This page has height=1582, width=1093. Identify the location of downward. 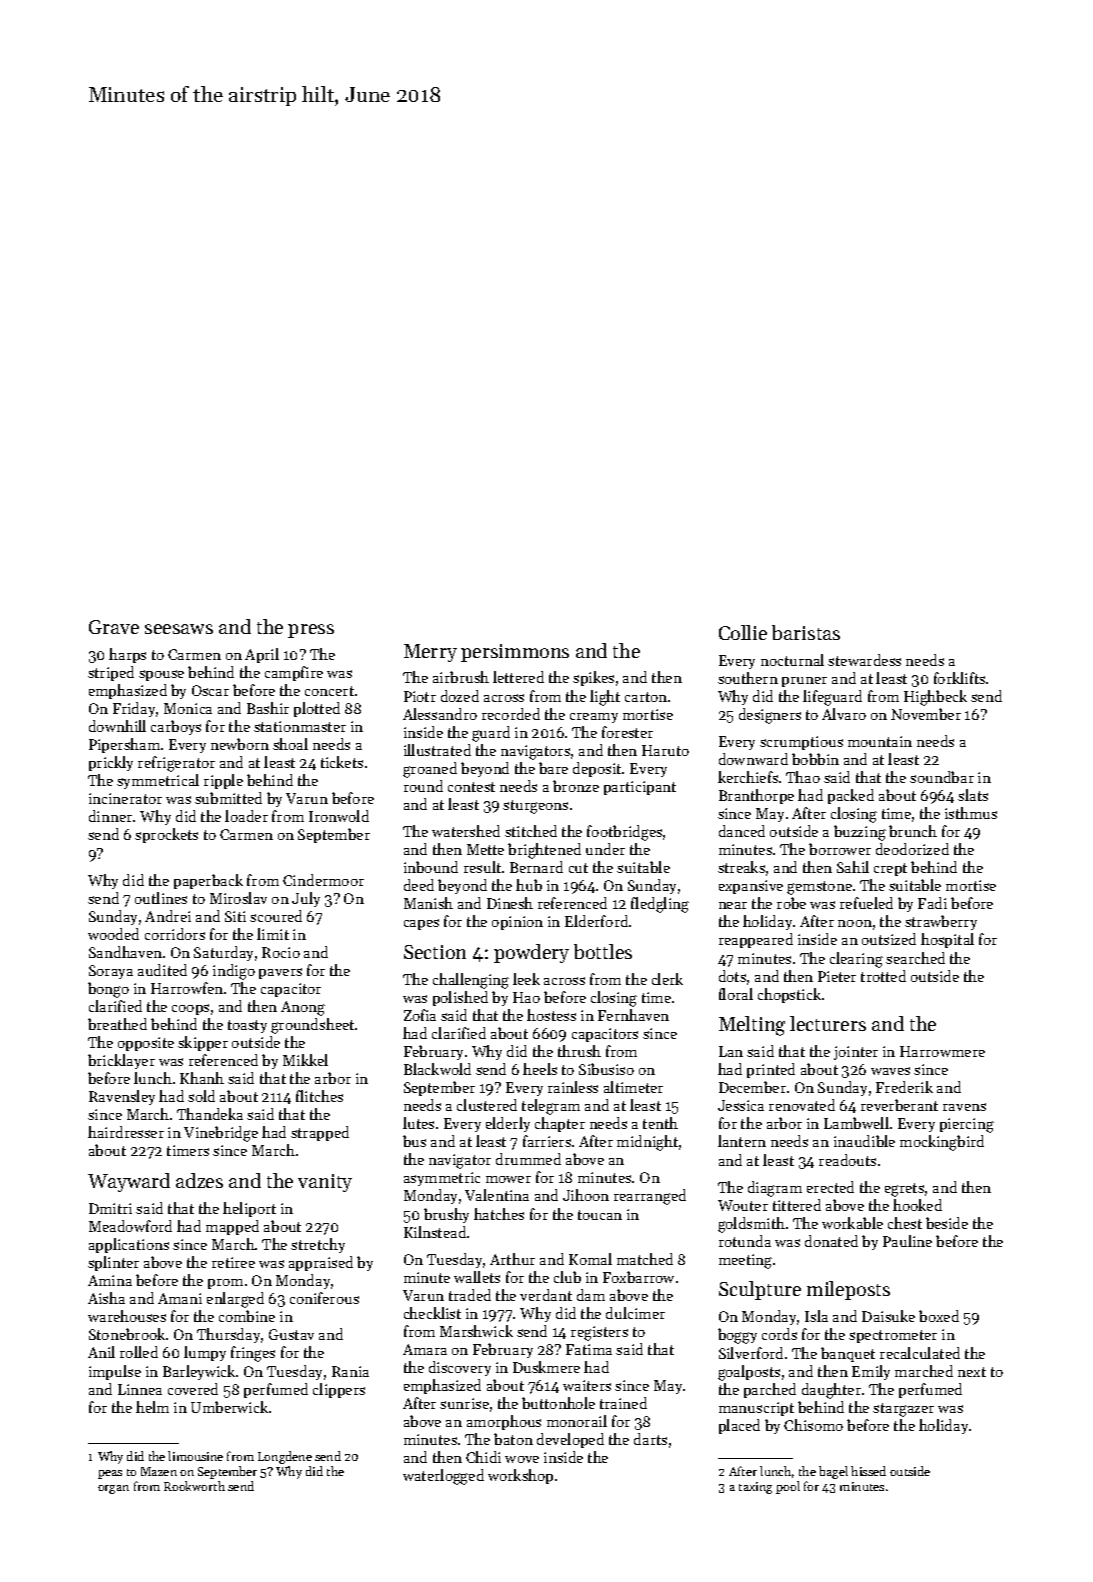
(753, 759).
